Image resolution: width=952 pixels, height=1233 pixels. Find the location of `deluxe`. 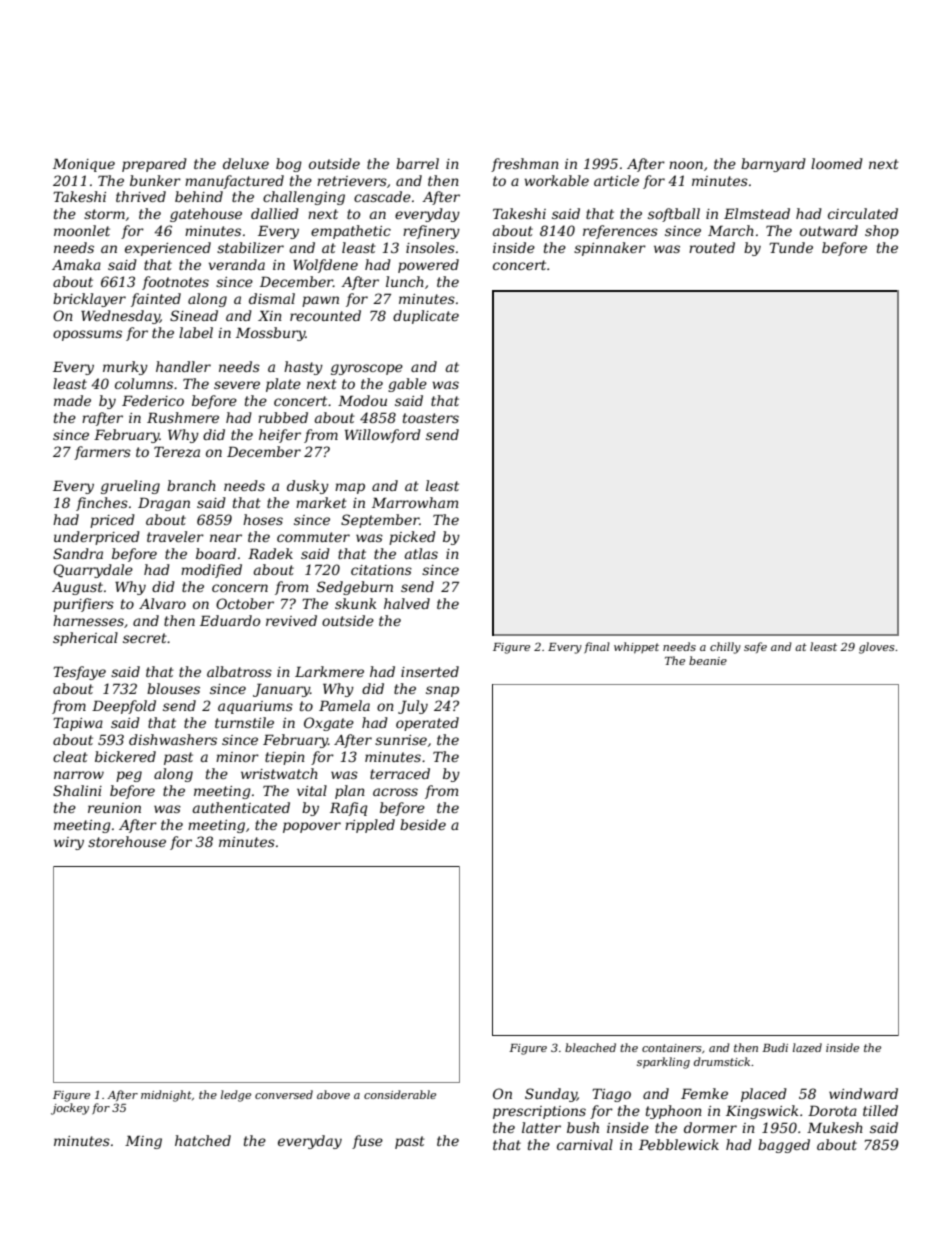

deluxe is located at coordinates (246, 163).
